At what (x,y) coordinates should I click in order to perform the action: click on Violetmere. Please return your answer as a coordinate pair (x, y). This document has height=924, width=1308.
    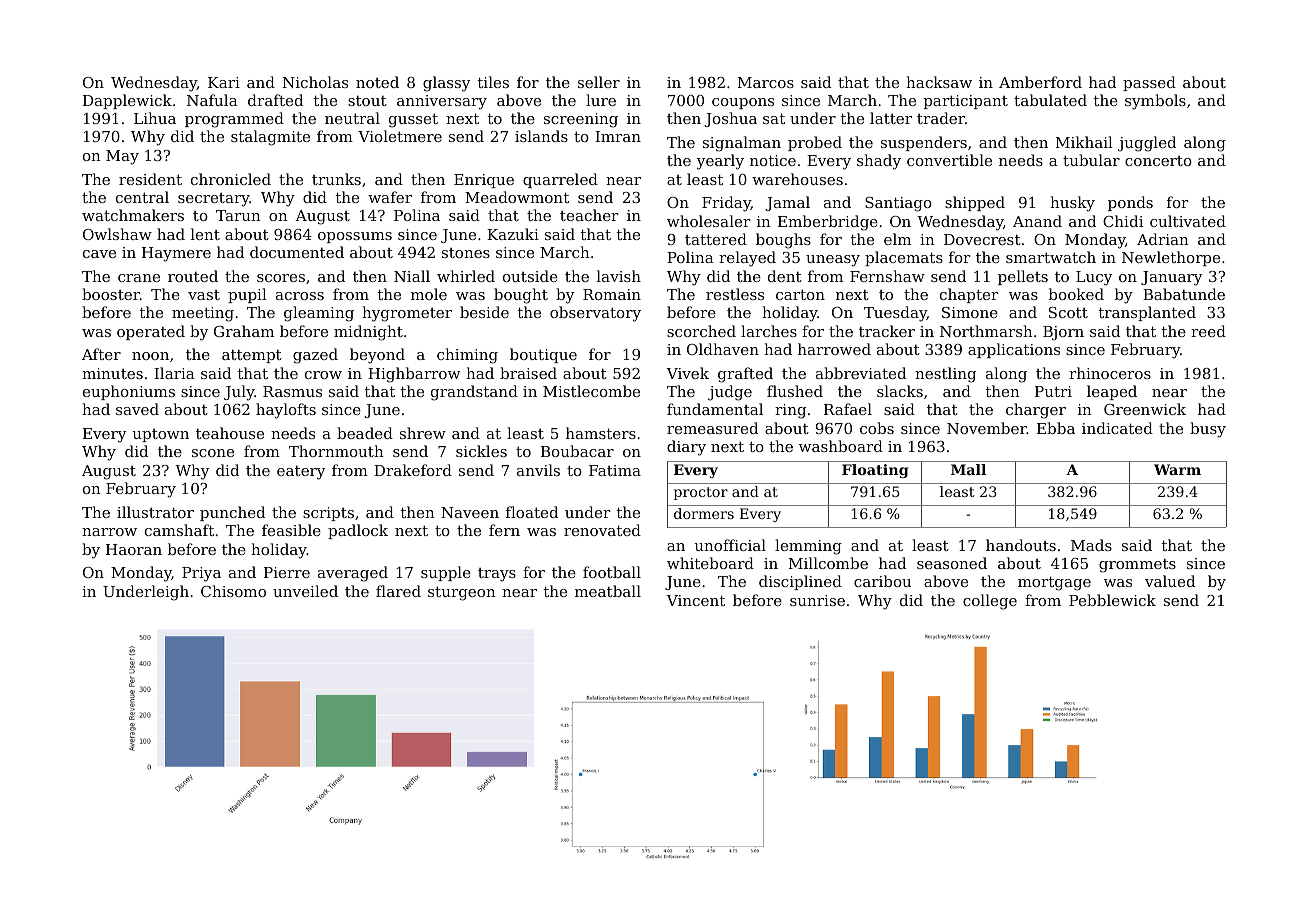
    Looking at the image, I should click on (400, 136).
